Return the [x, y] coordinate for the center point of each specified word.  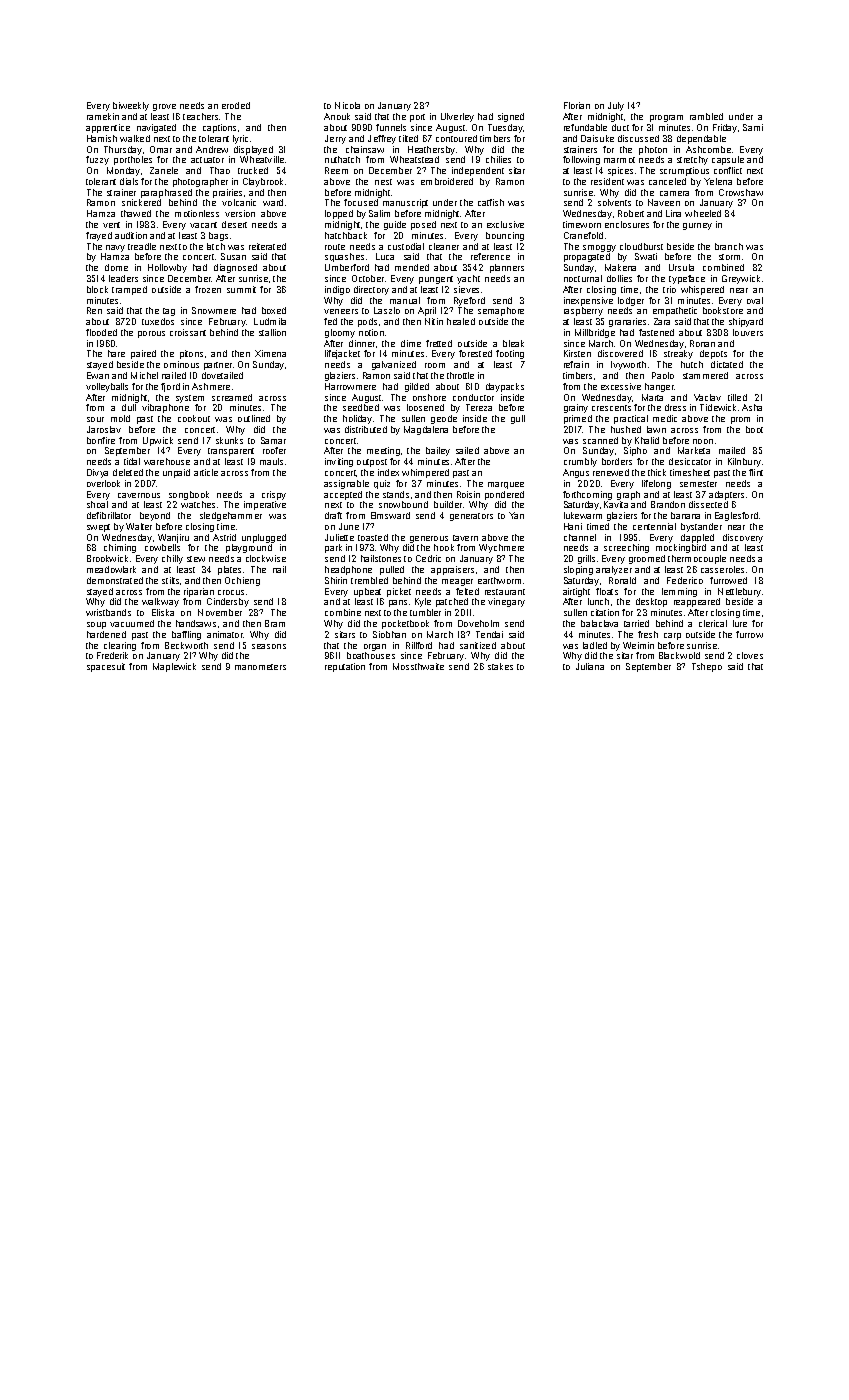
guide [395, 225]
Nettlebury [739, 592]
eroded [236, 105]
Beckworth [186, 645]
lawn [656, 429]
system [190, 399]
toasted [373, 537]
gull [518, 419]
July [616, 106]
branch [729, 246]
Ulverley [457, 117]
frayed [99, 236]
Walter [139, 526]
